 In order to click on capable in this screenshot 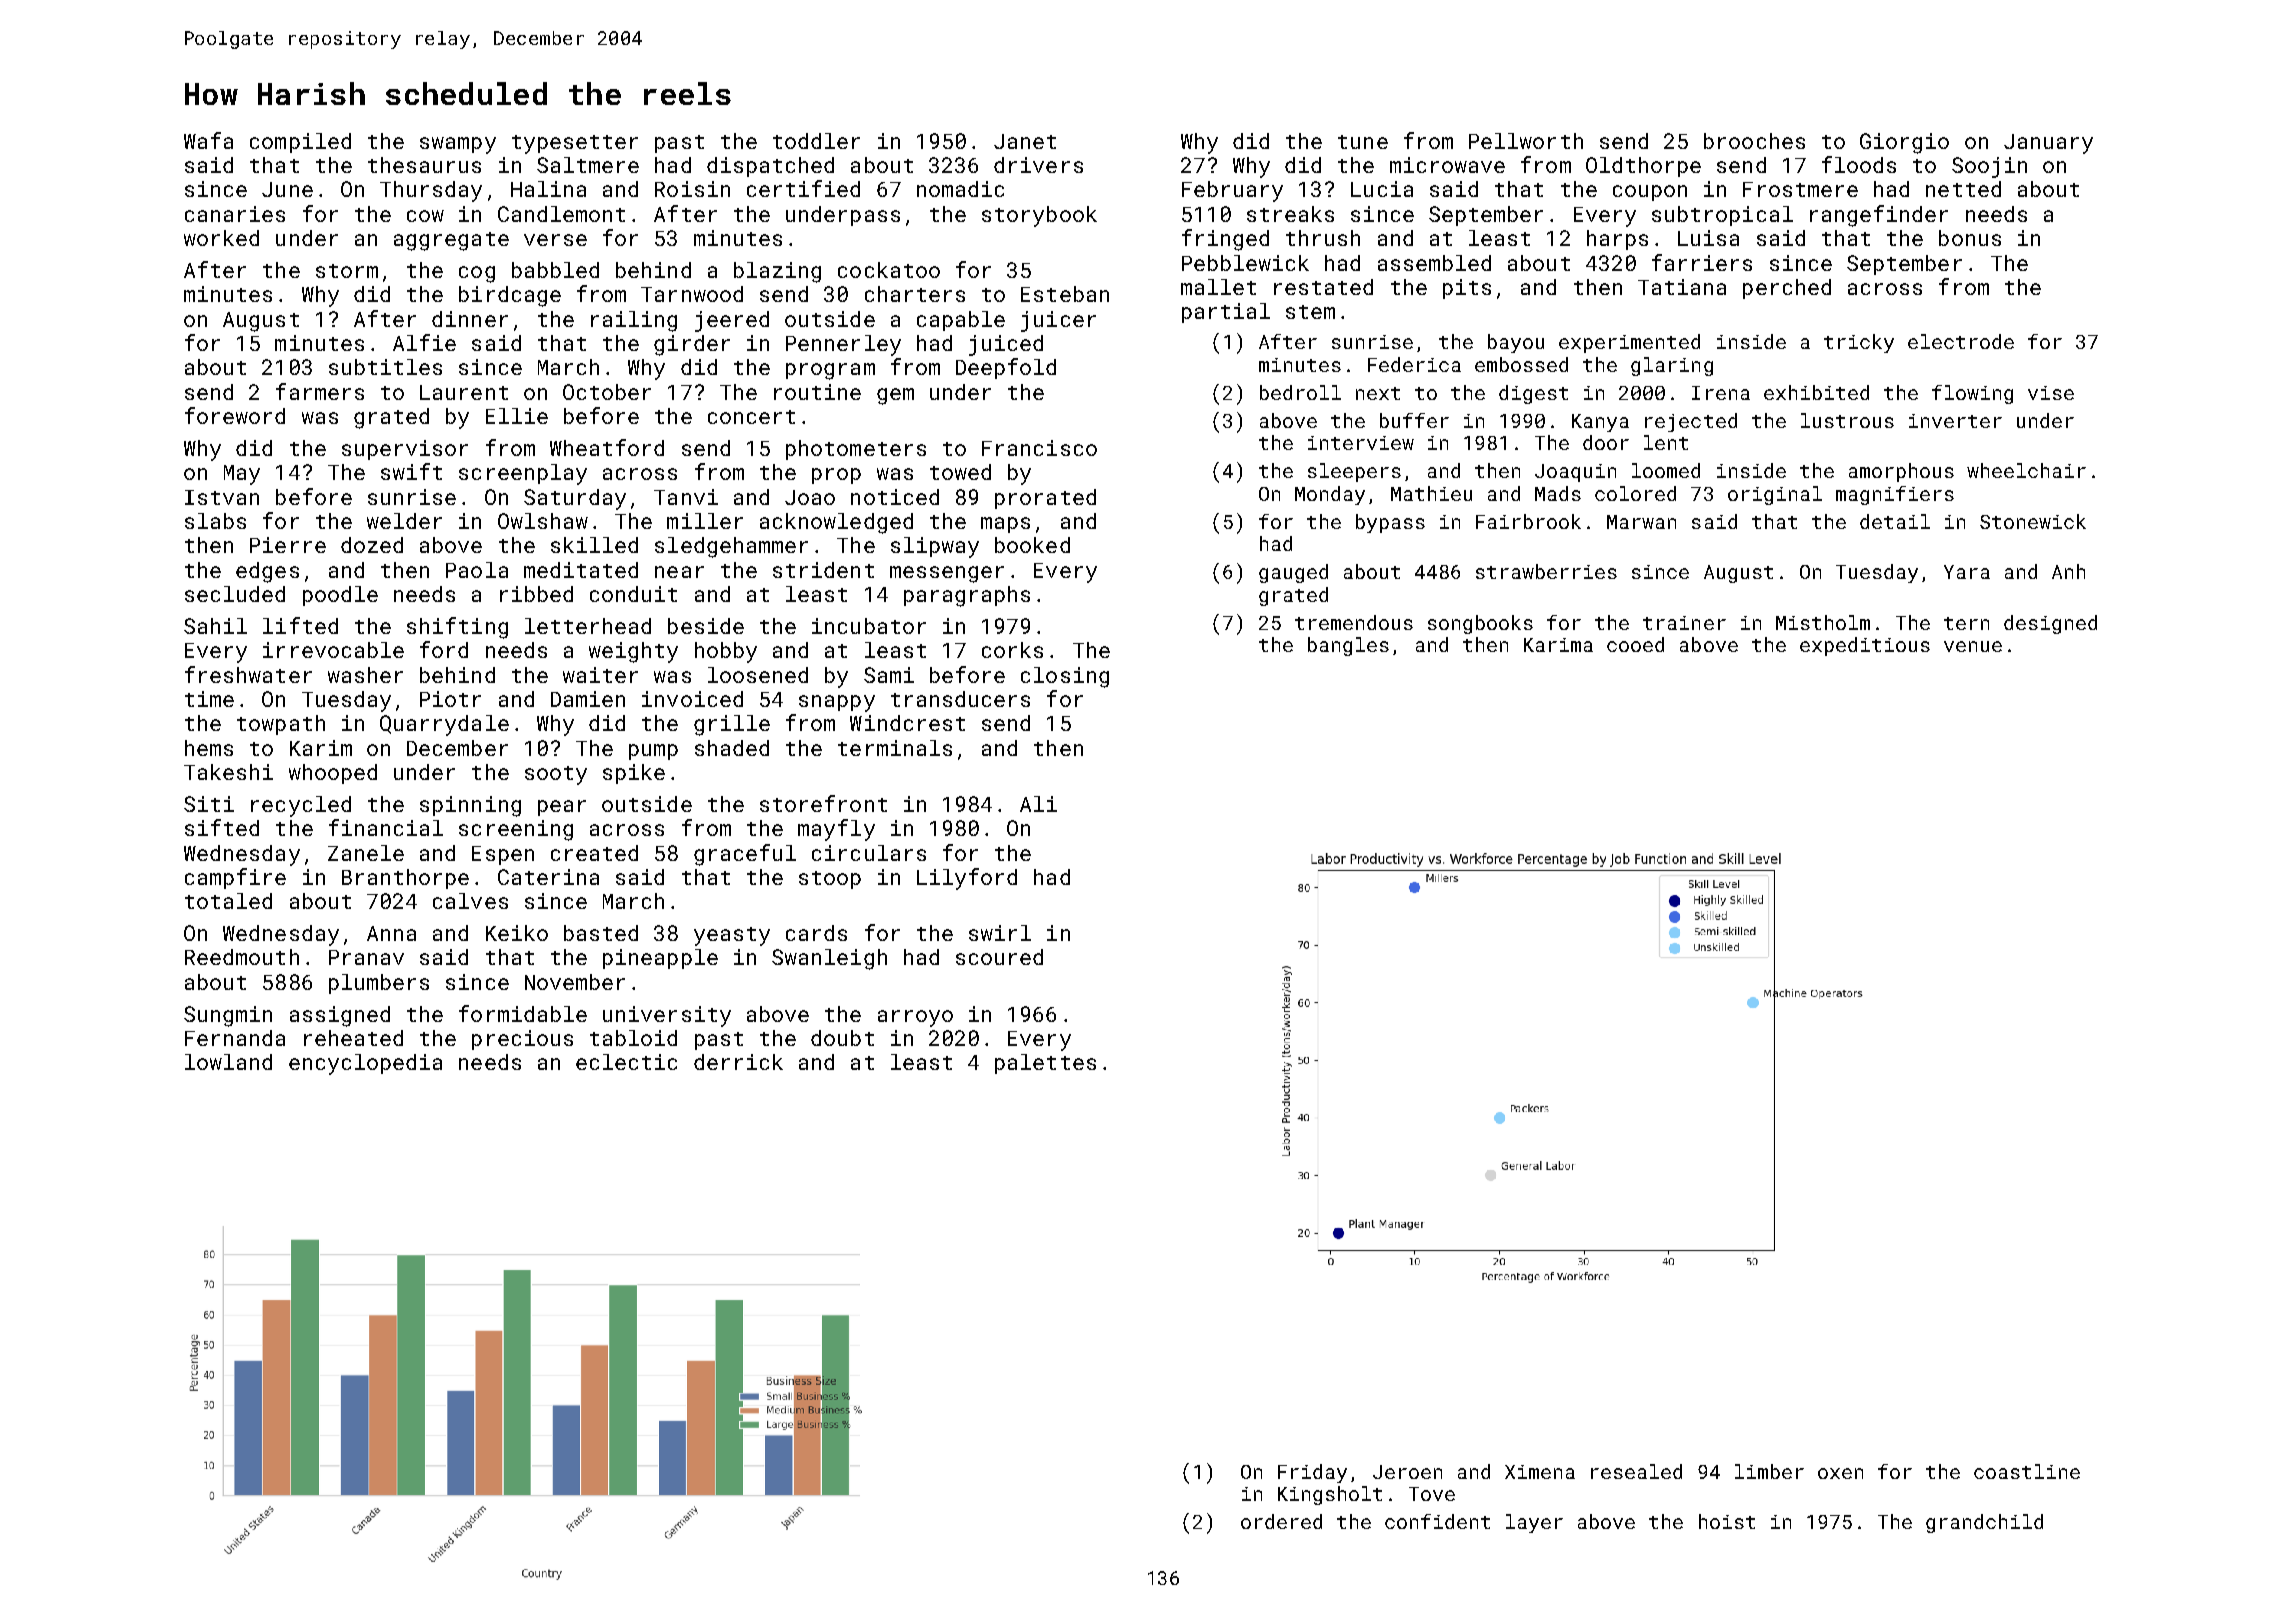, I will do `click(961, 321)`.
